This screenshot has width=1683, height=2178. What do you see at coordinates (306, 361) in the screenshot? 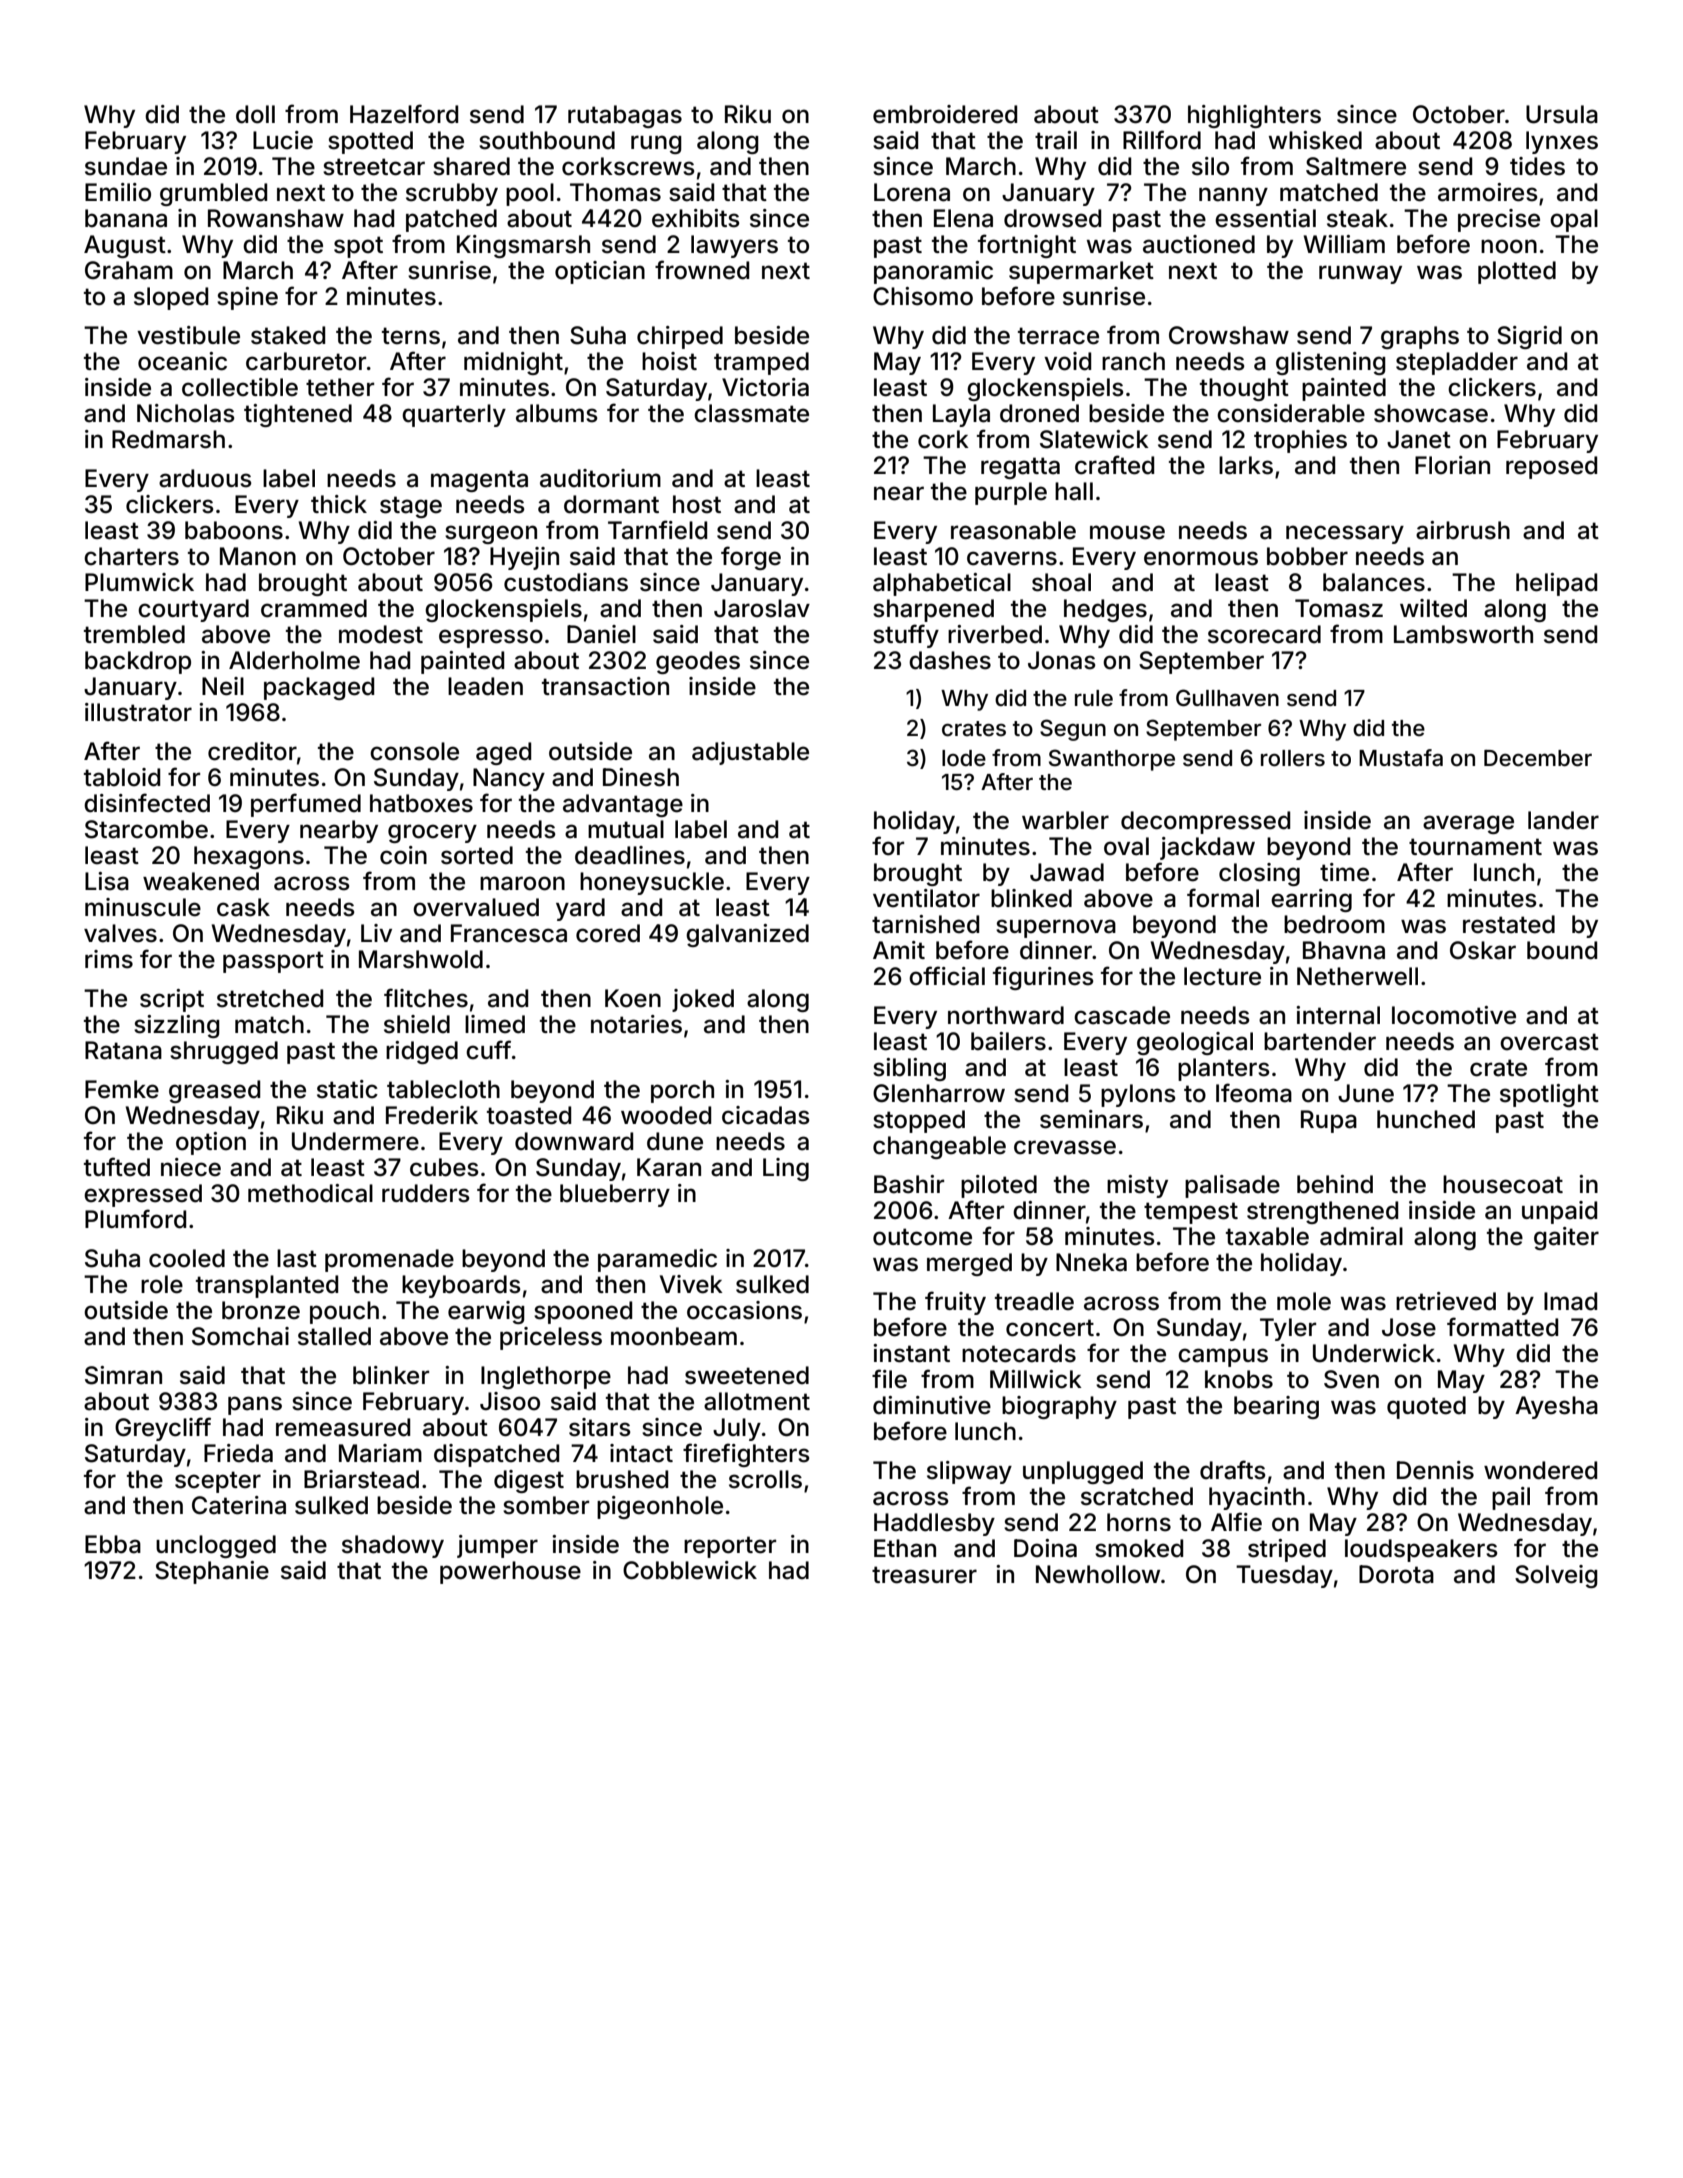
I see `carburetor` at bounding box center [306, 361].
